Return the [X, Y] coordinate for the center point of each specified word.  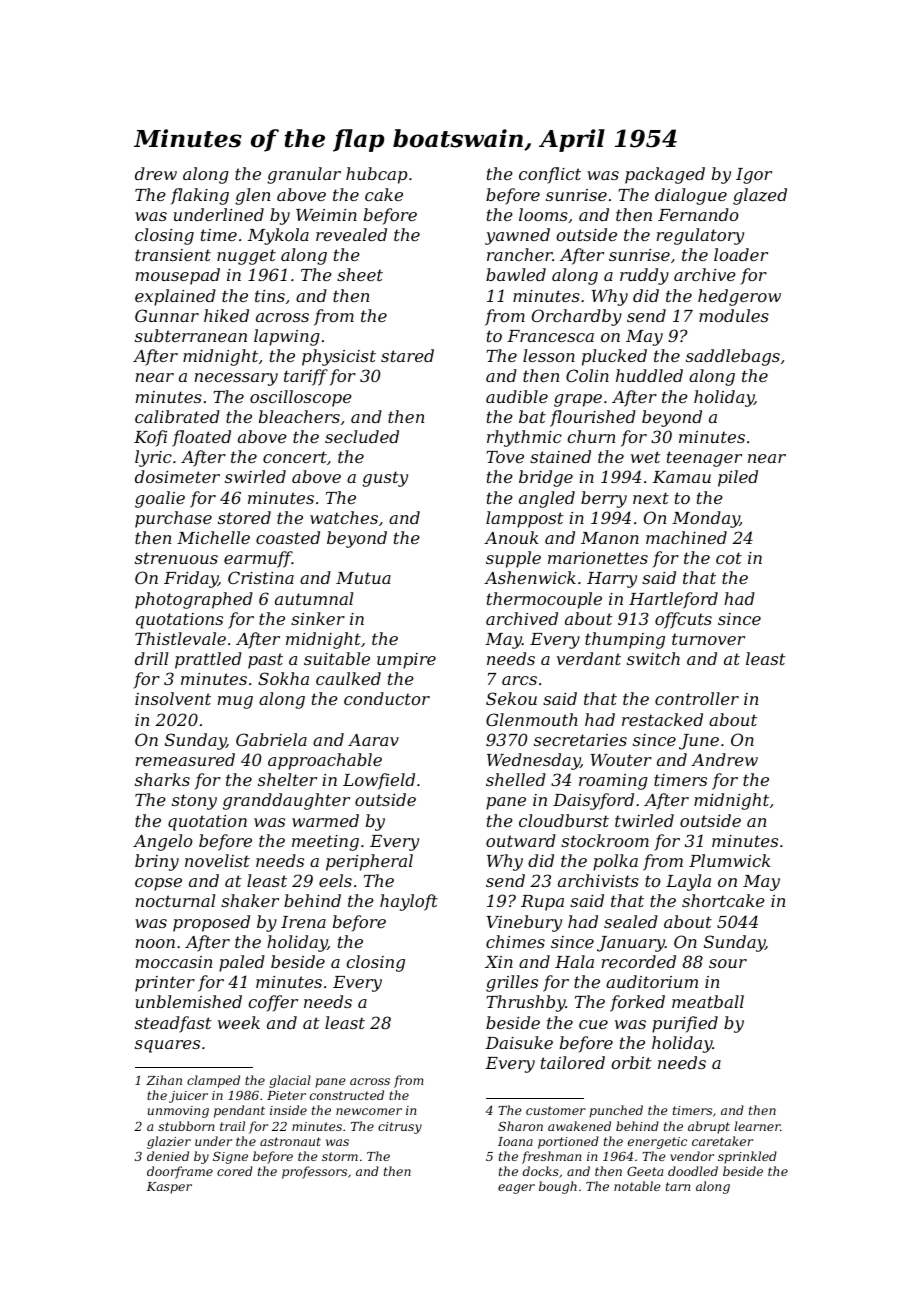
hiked [226, 315]
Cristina [261, 577]
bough [558, 1187]
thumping [625, 640]
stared [407, 355]
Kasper [169, 1188]
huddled [649, 375]
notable [637, 1186]
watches [344, 517]
